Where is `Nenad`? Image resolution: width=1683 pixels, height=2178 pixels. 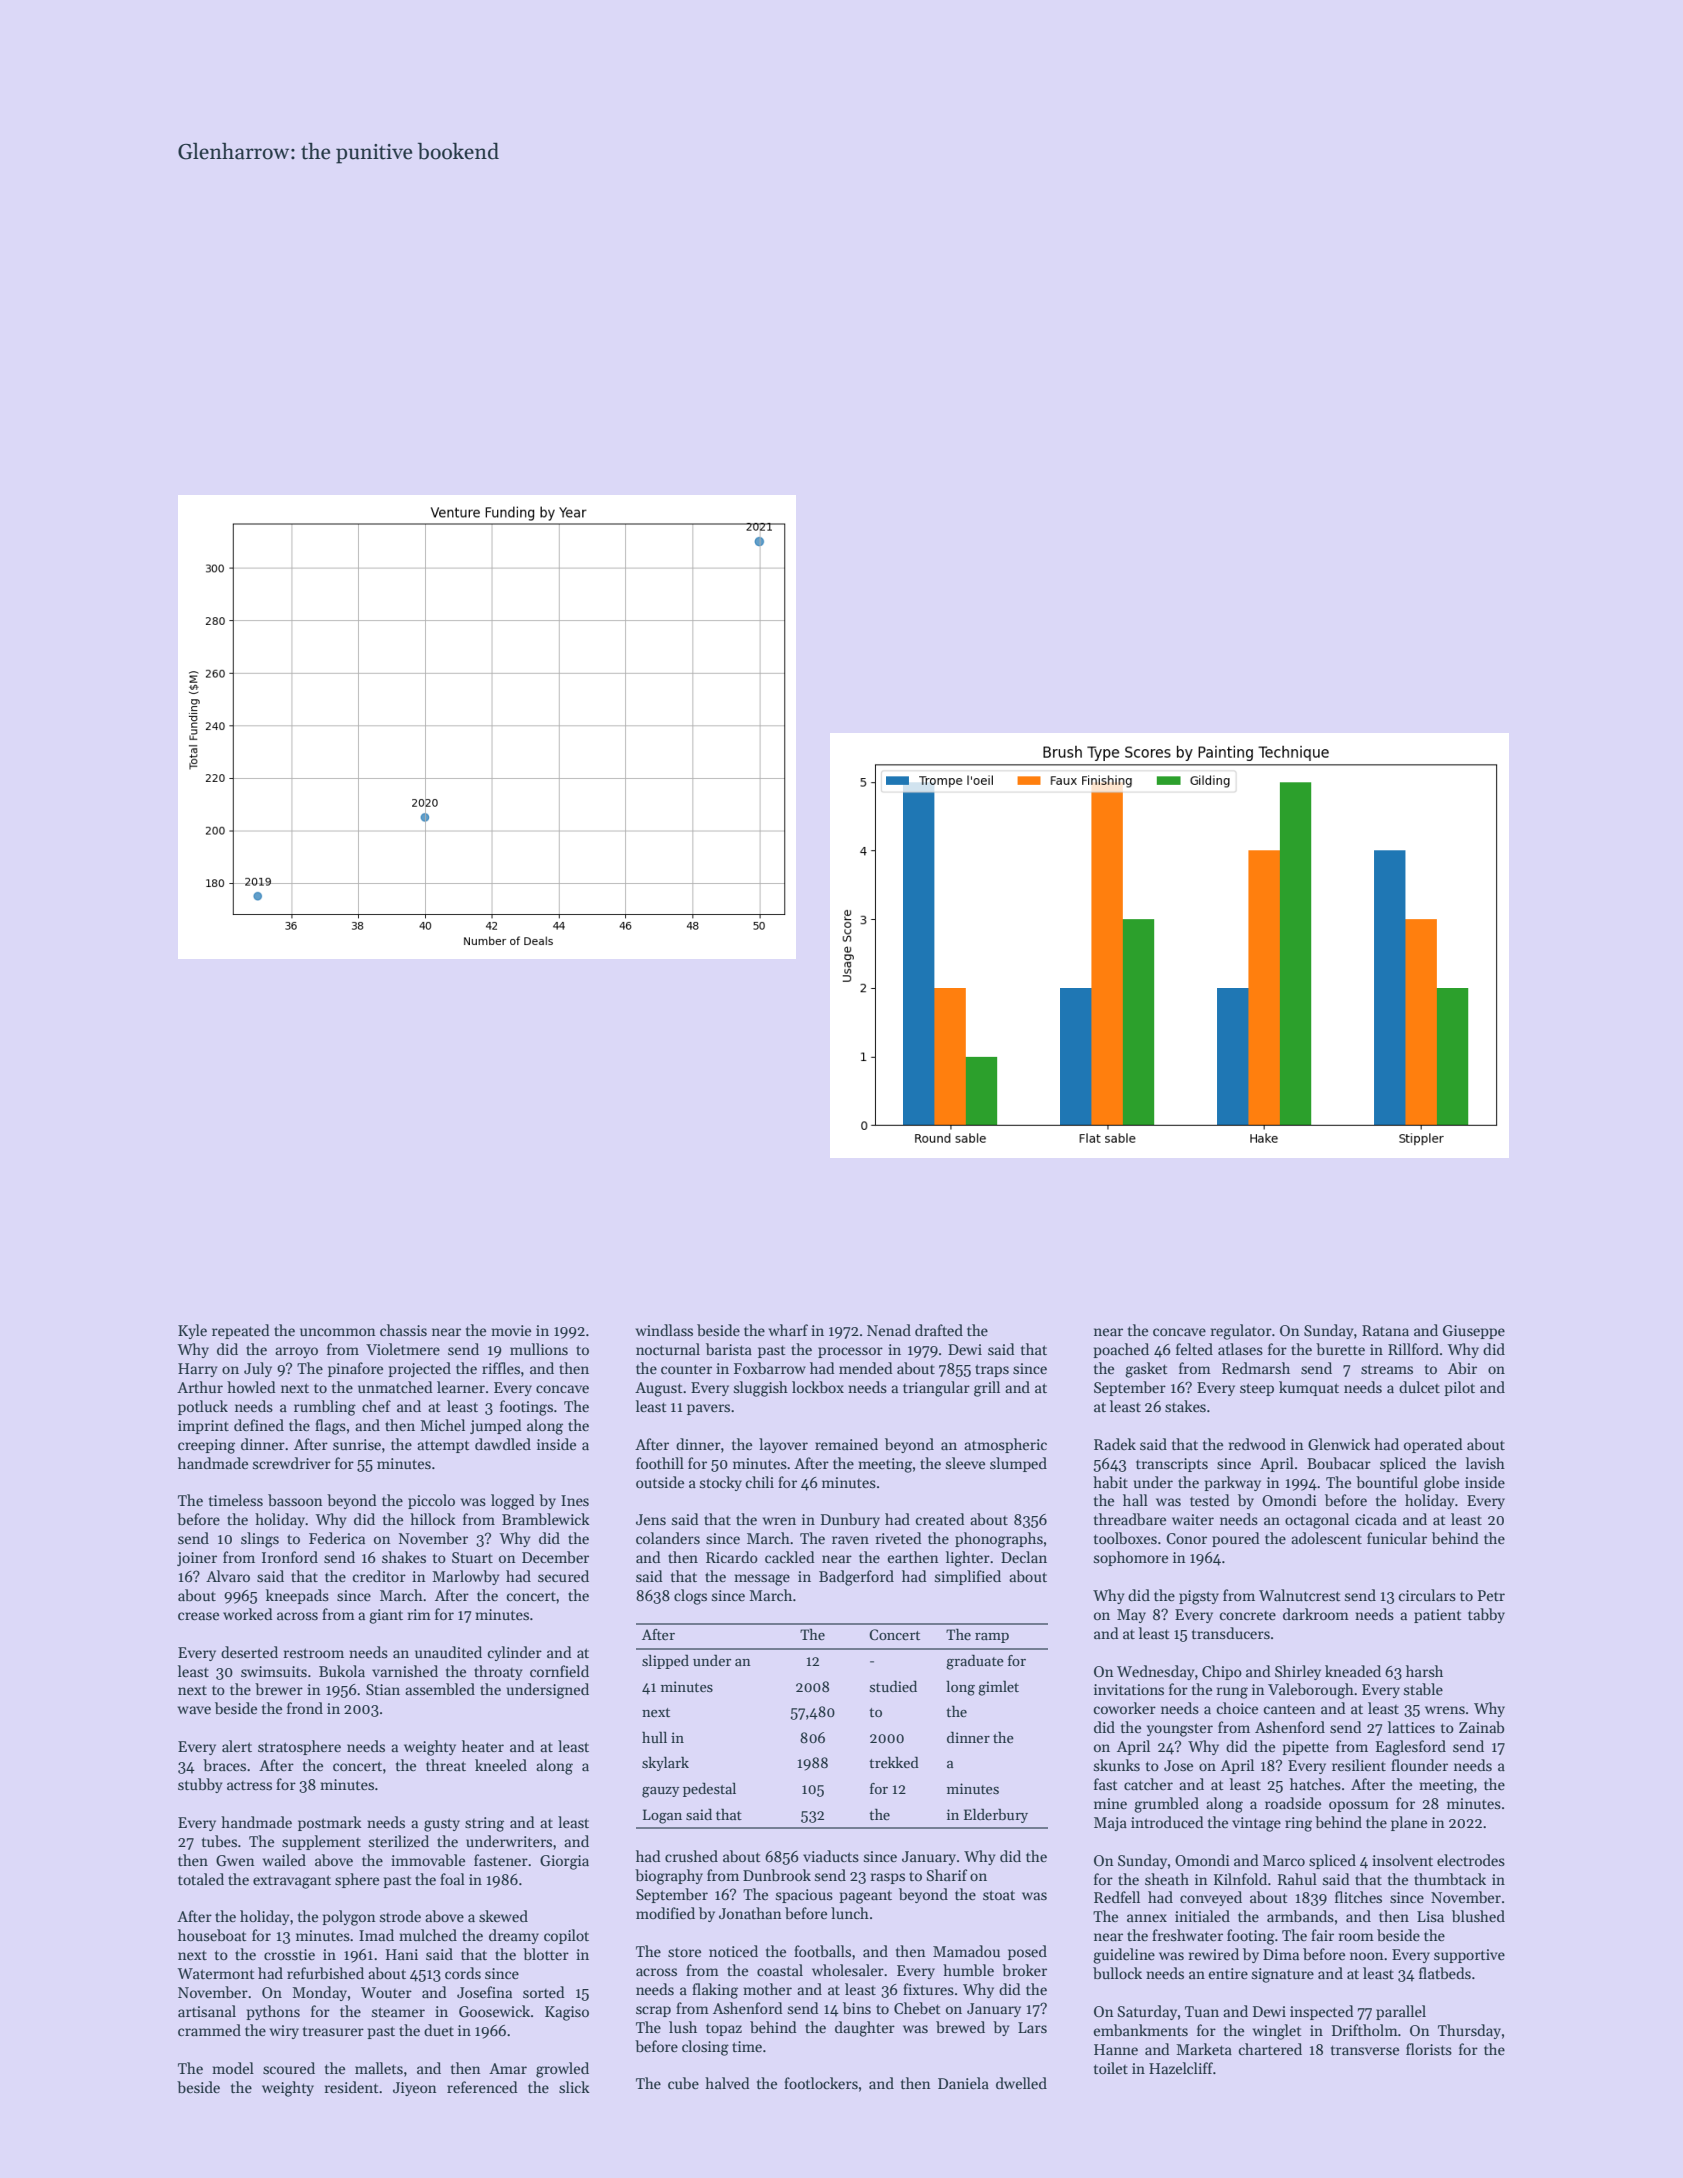
Nenad is located at coordinates (889, 1330).
